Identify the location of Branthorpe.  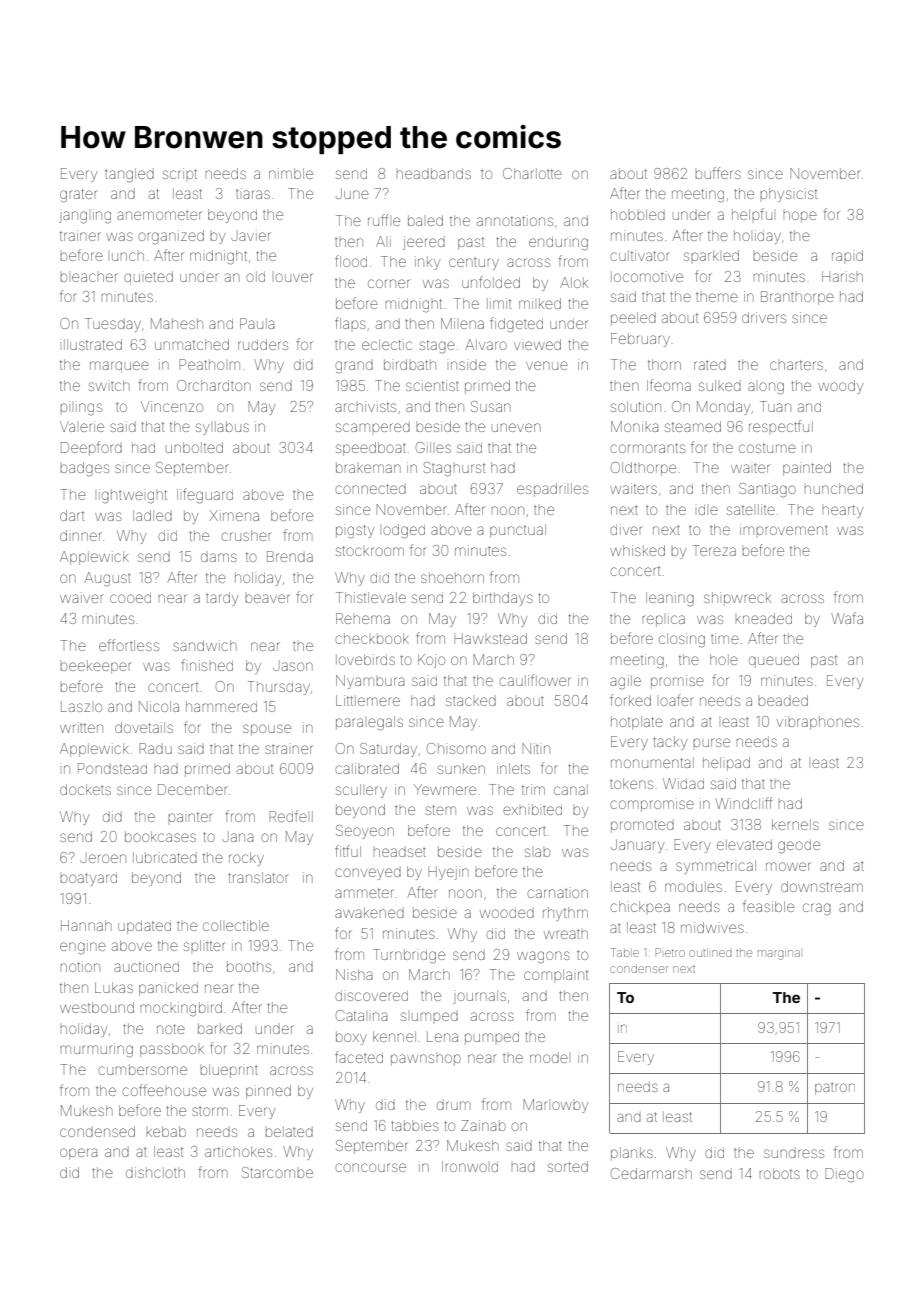
(797, 298).
